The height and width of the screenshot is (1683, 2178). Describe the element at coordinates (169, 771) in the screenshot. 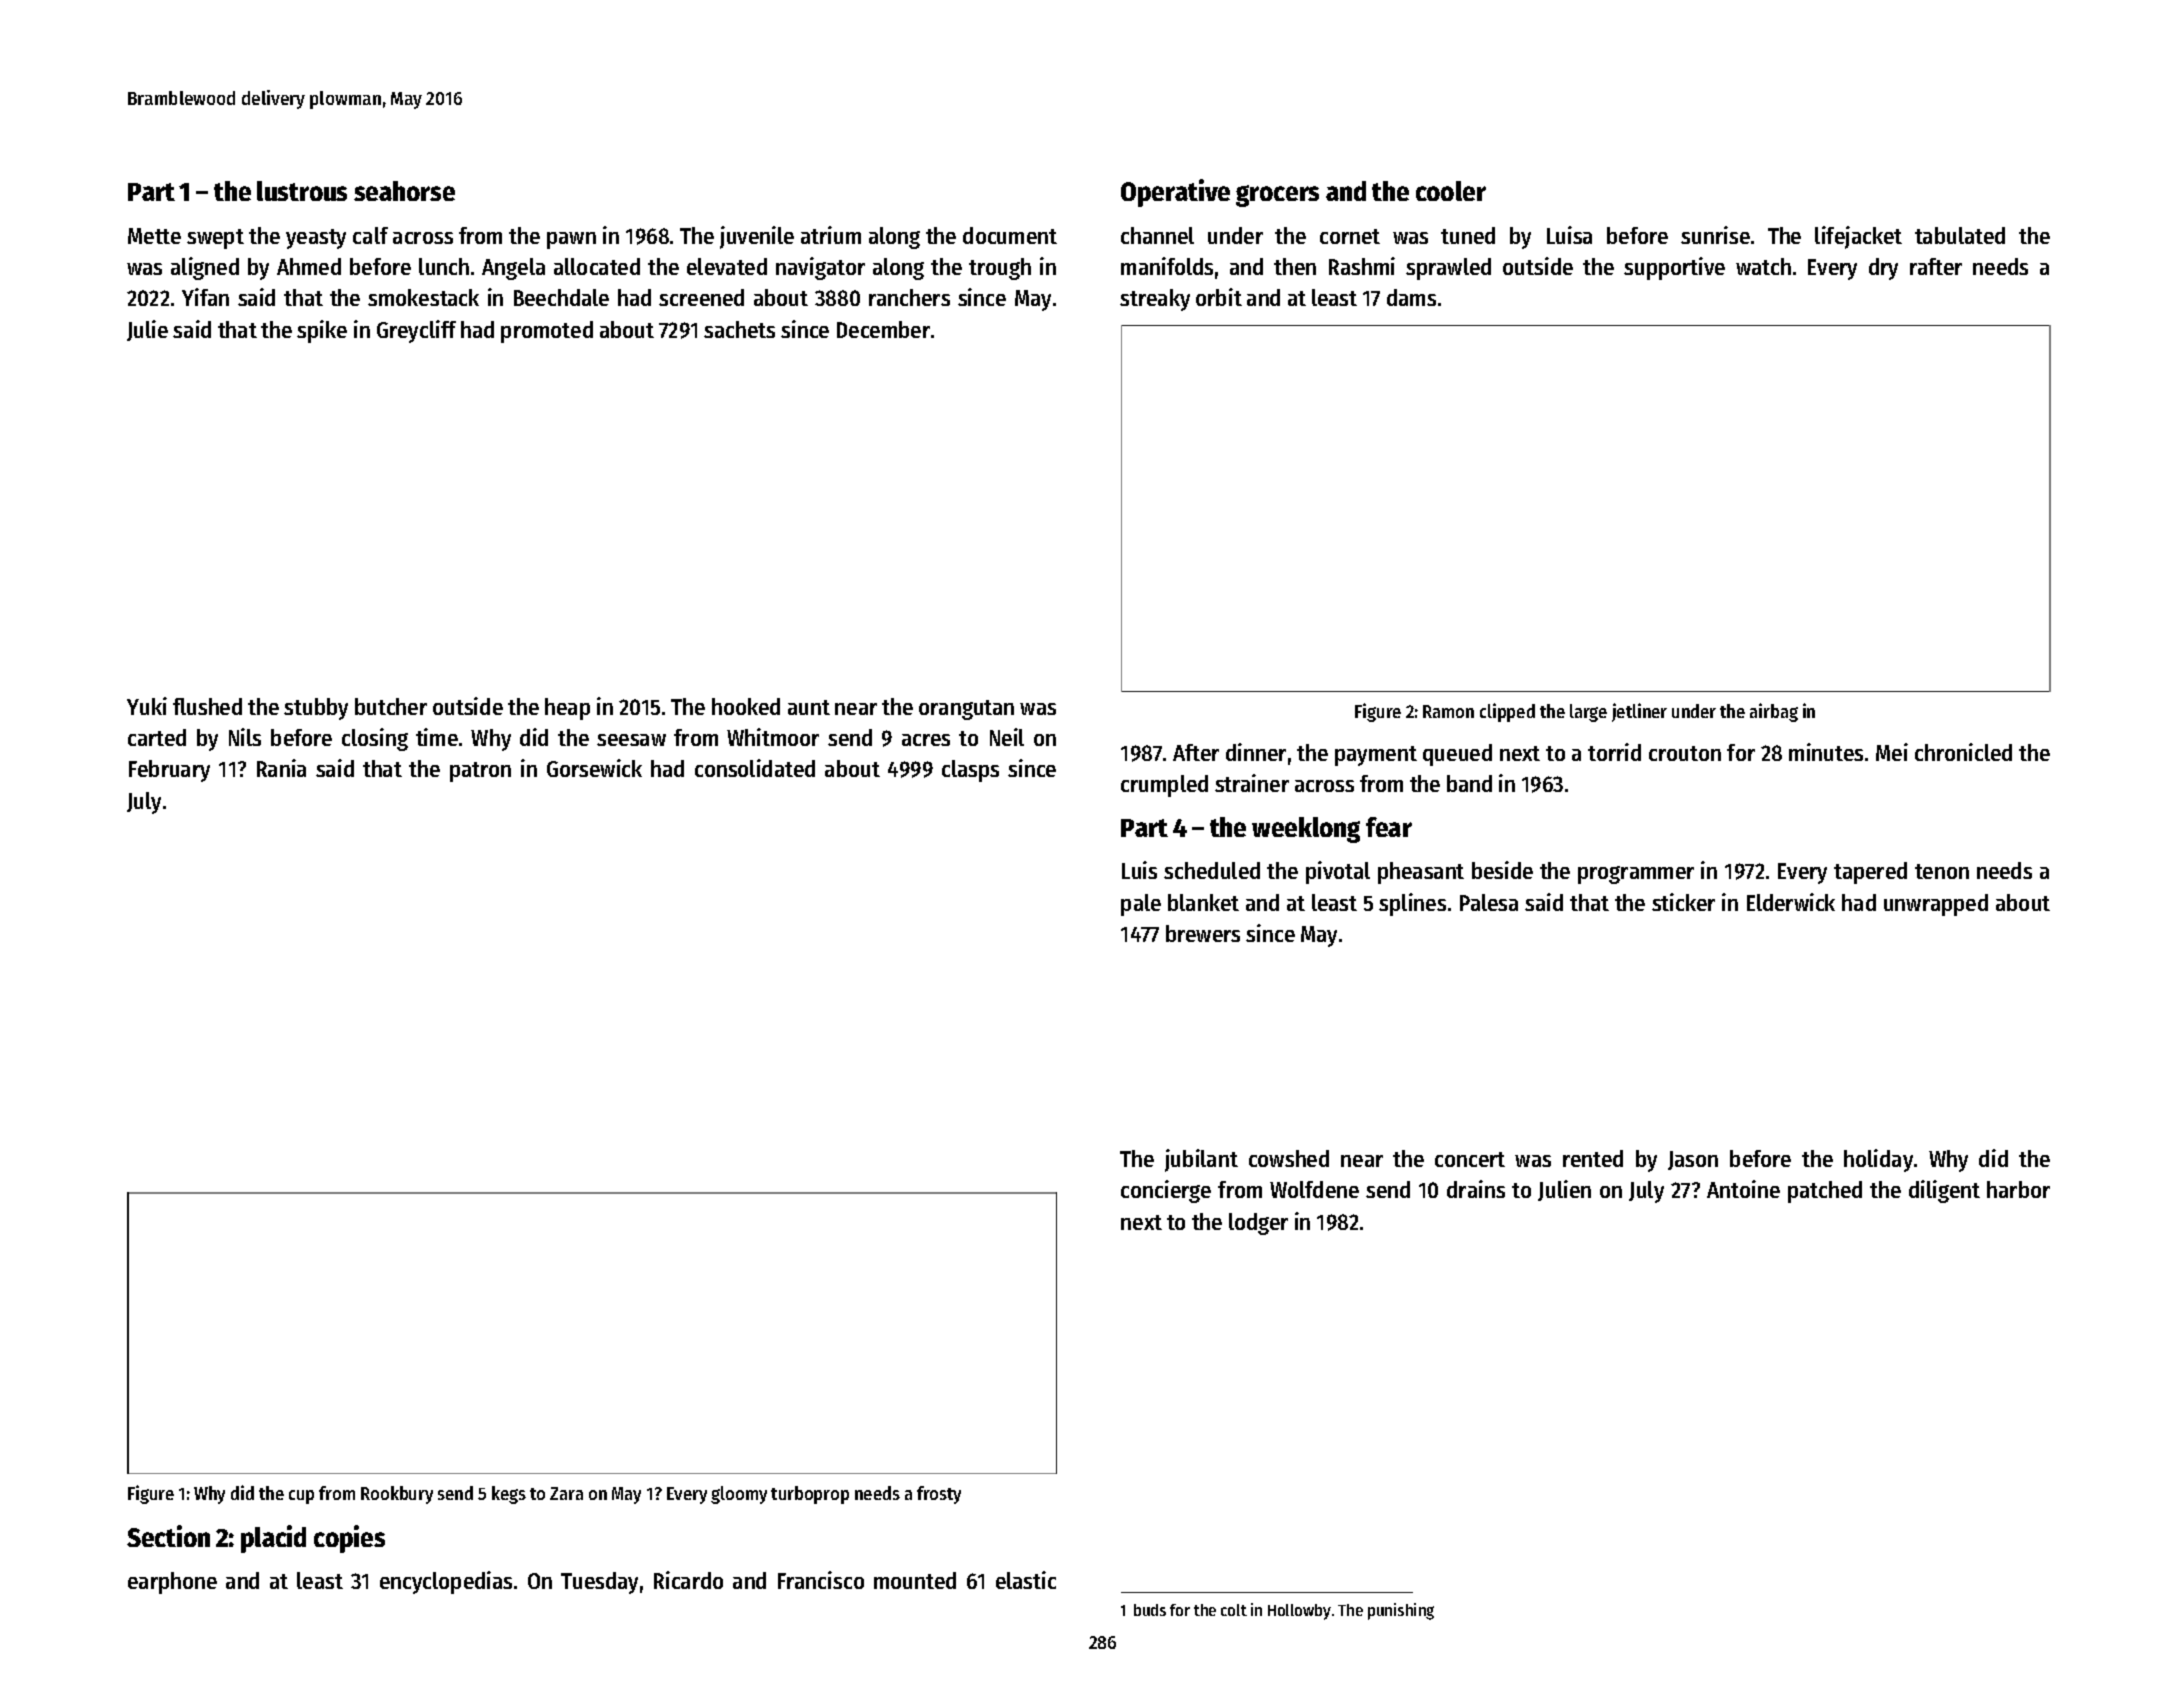

I see `February` at that location.
